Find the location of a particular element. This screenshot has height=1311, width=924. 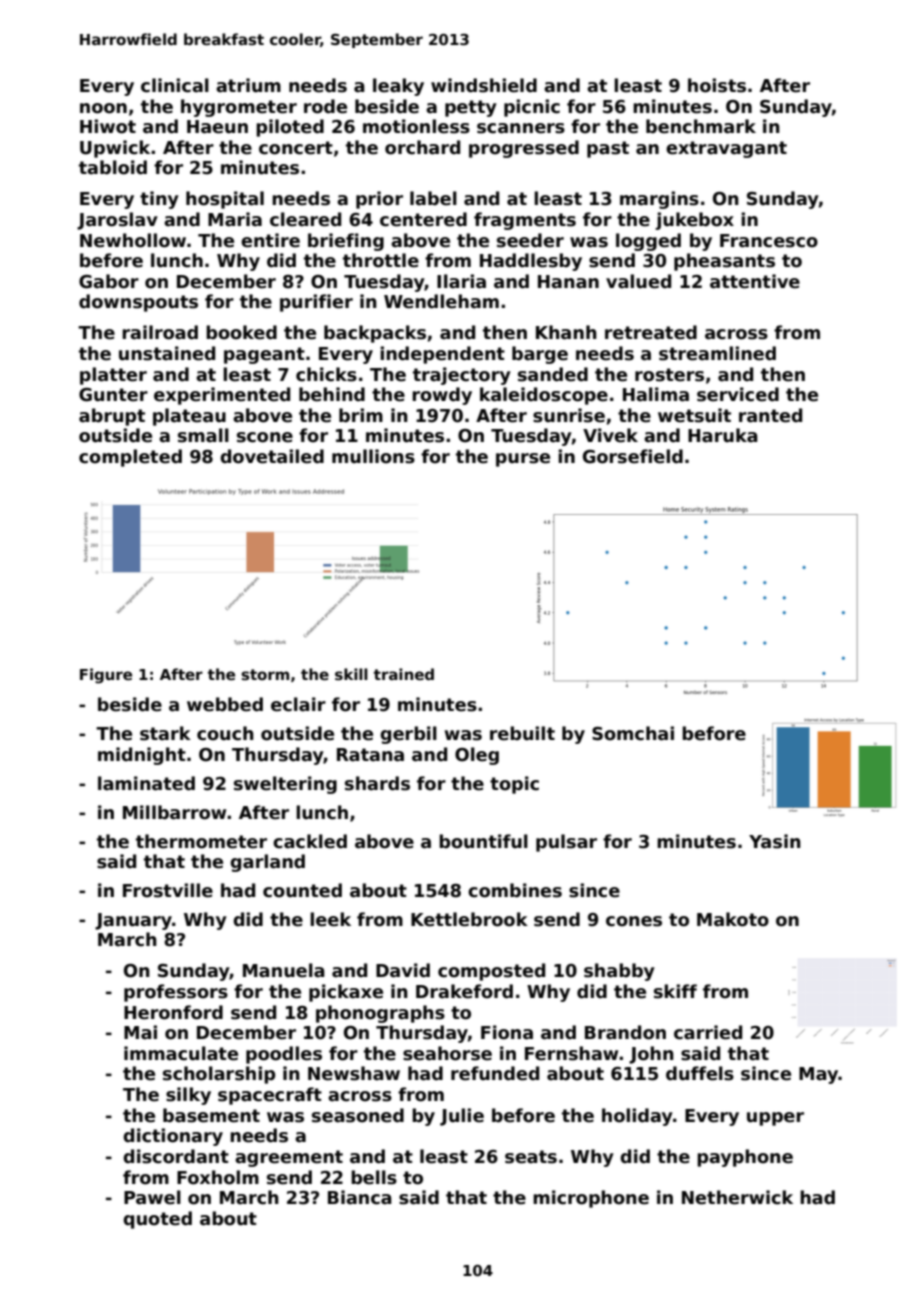

purse is located at coordinates (523, 460).
